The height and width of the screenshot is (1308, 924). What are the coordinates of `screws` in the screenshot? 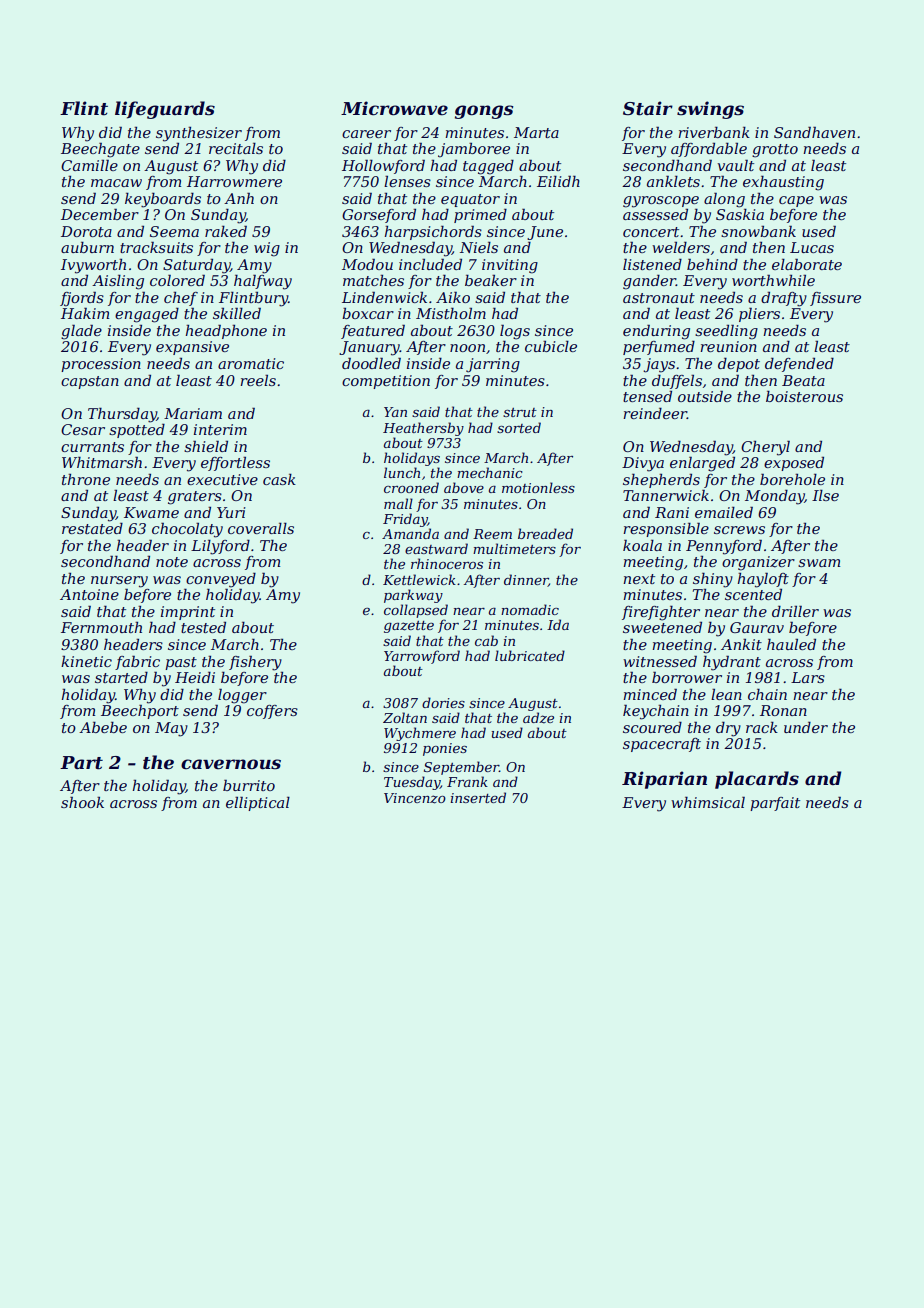 It's located at (739, 530).
